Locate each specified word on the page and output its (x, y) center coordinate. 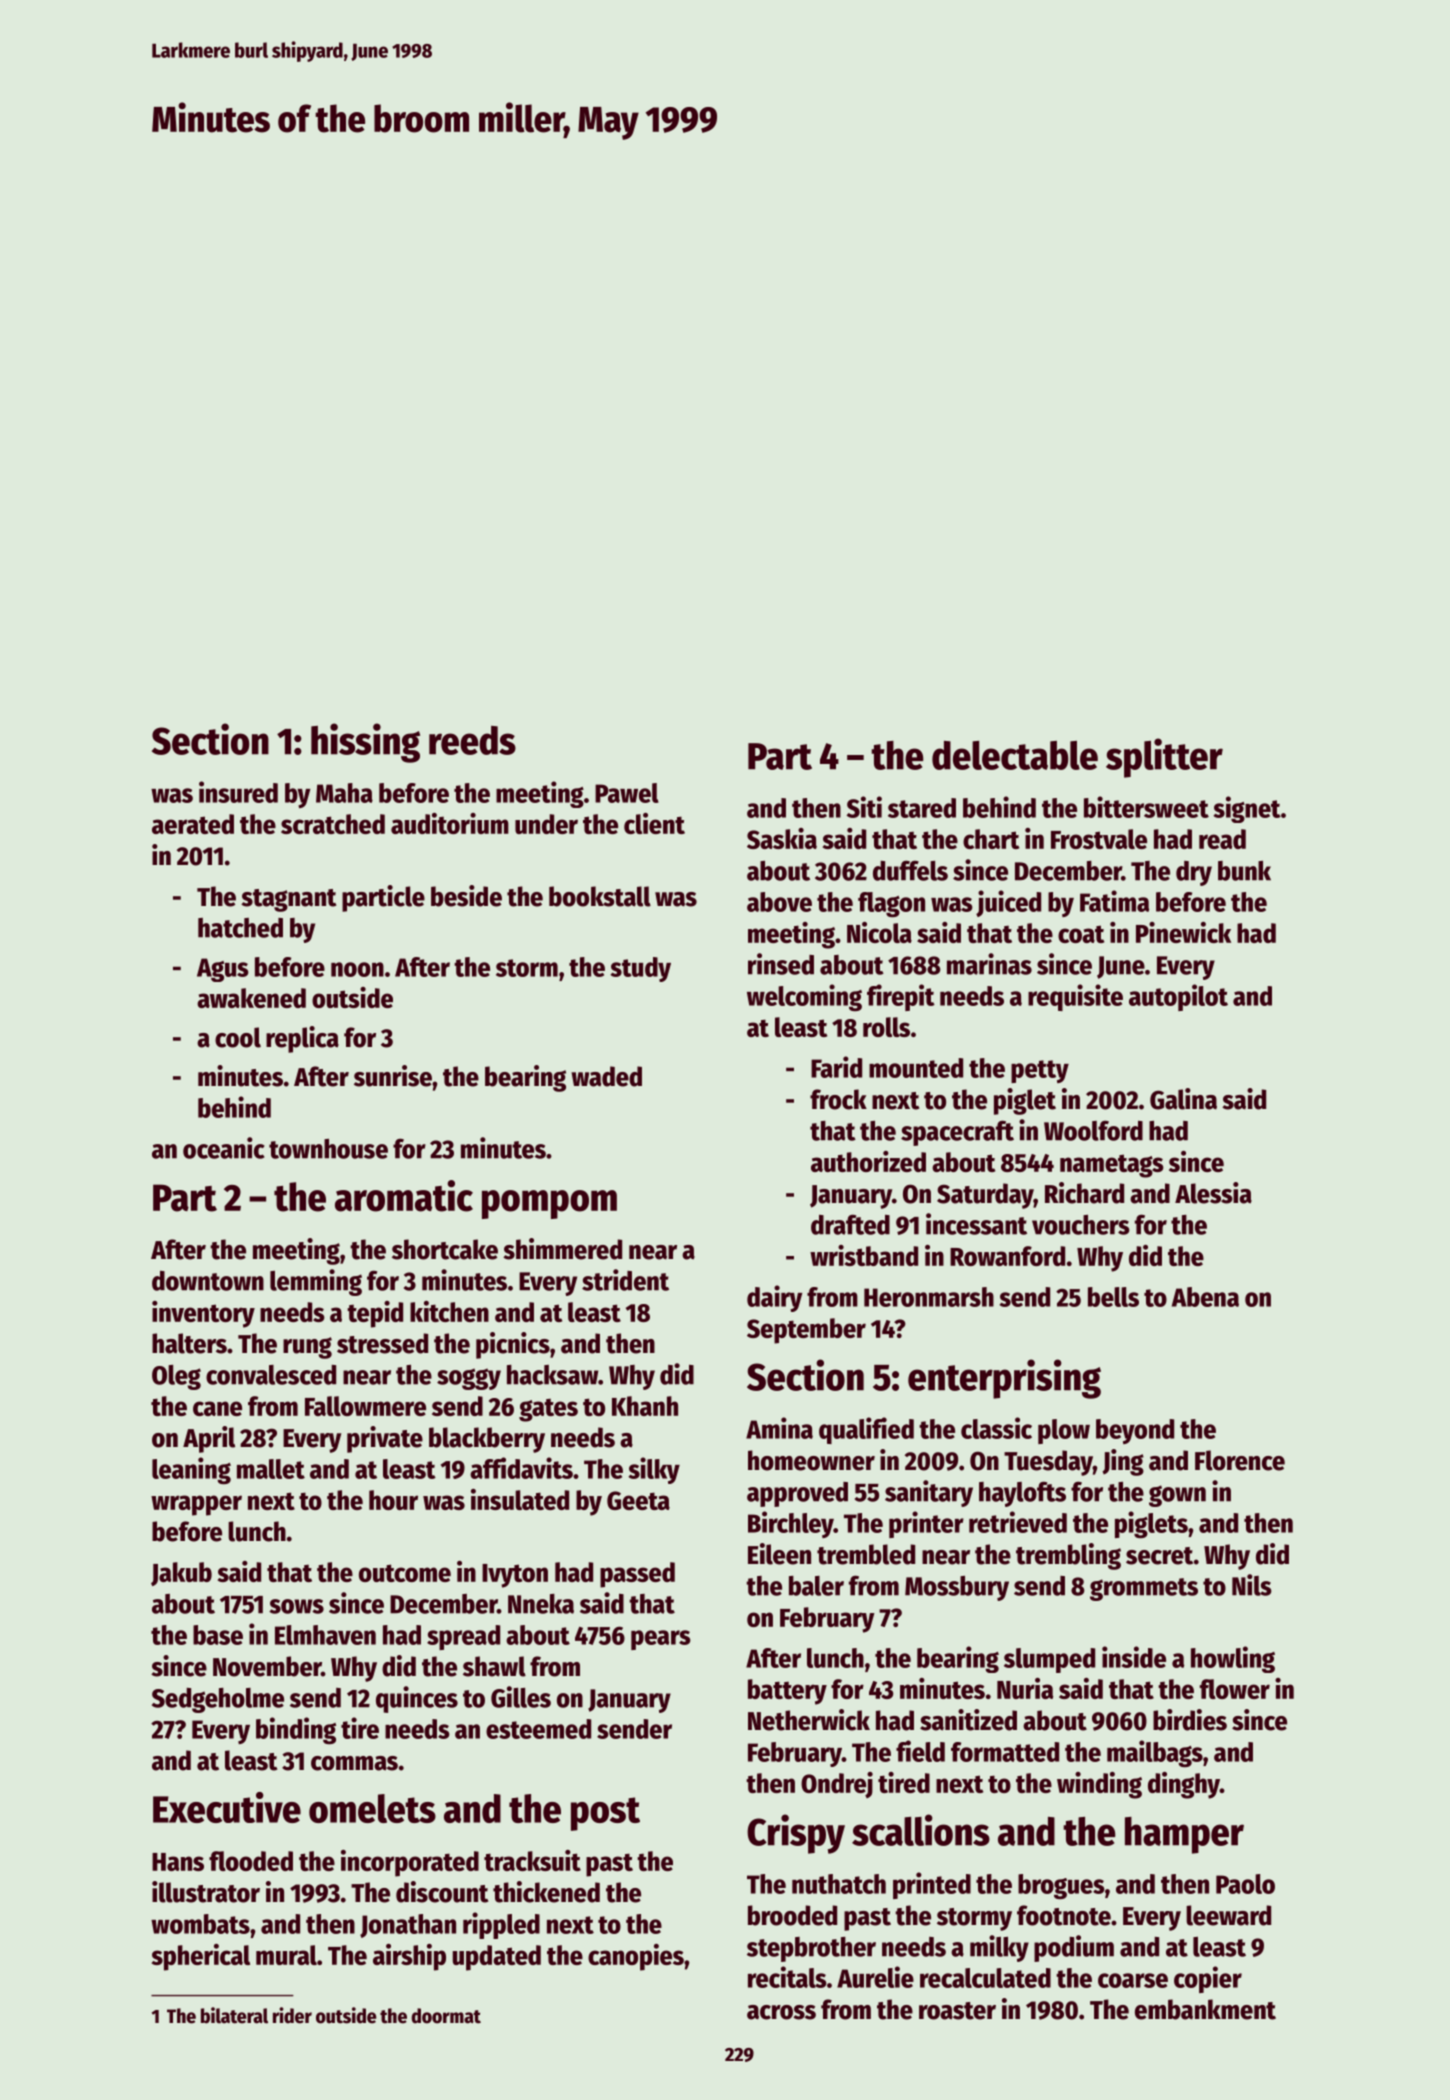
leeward (1228, 1915)
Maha (344, 793)
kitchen (449, 1311)
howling (1233, 1659)
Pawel (627, 793)
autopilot (1178, 997)
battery (787, 1692)
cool (238, 1037)
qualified (866, 1430)
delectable (1015, 755)
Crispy (796, 1834)
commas (354, 1763)
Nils (1252, 1585)
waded (606, 1076)
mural (286, 1955)
